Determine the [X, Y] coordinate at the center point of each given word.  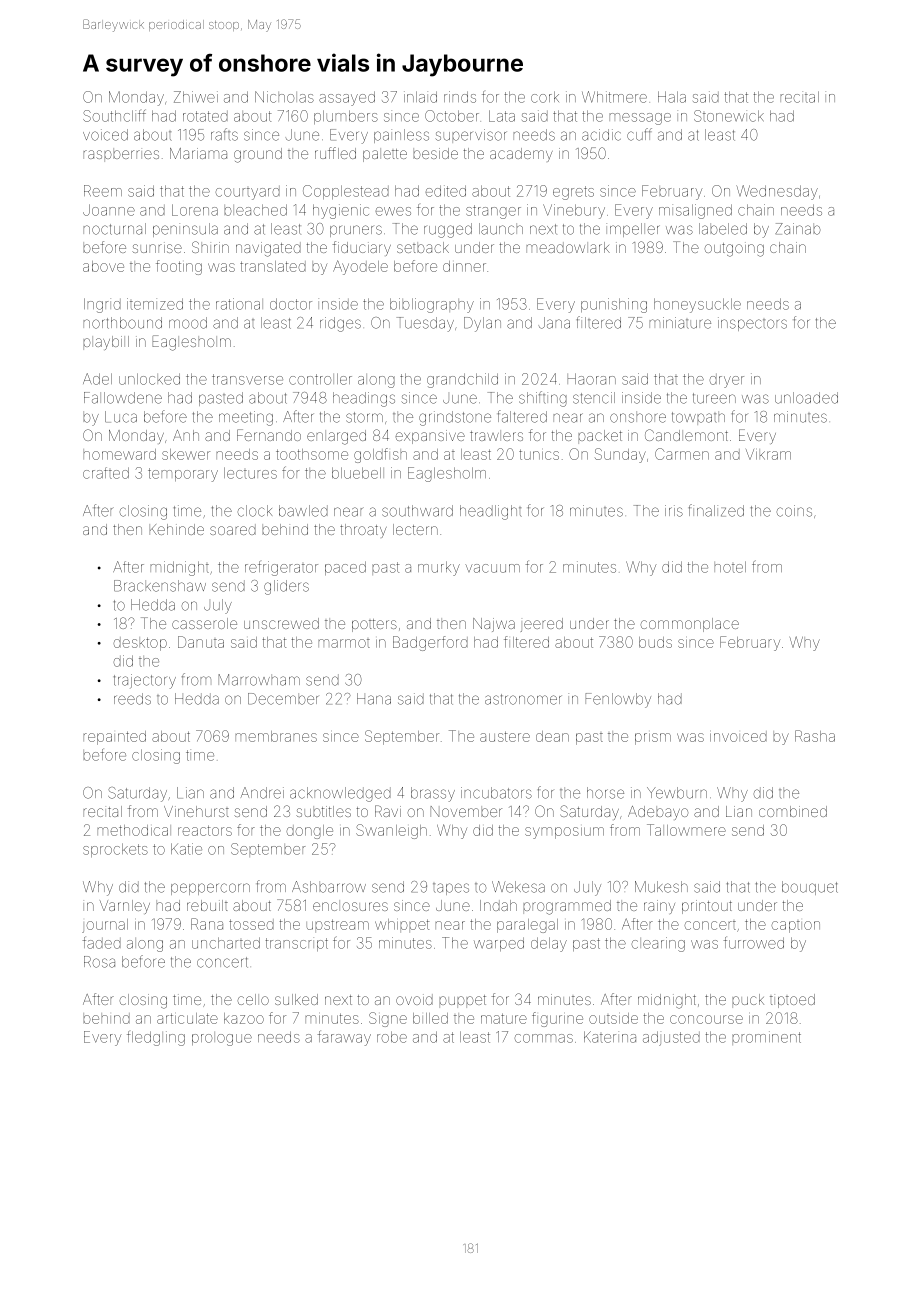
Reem [103, 191]
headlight [491, 512]
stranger [493, 212]
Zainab [798, 229]
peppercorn [210, 889]
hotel [730, 567]
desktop [140, 644]
